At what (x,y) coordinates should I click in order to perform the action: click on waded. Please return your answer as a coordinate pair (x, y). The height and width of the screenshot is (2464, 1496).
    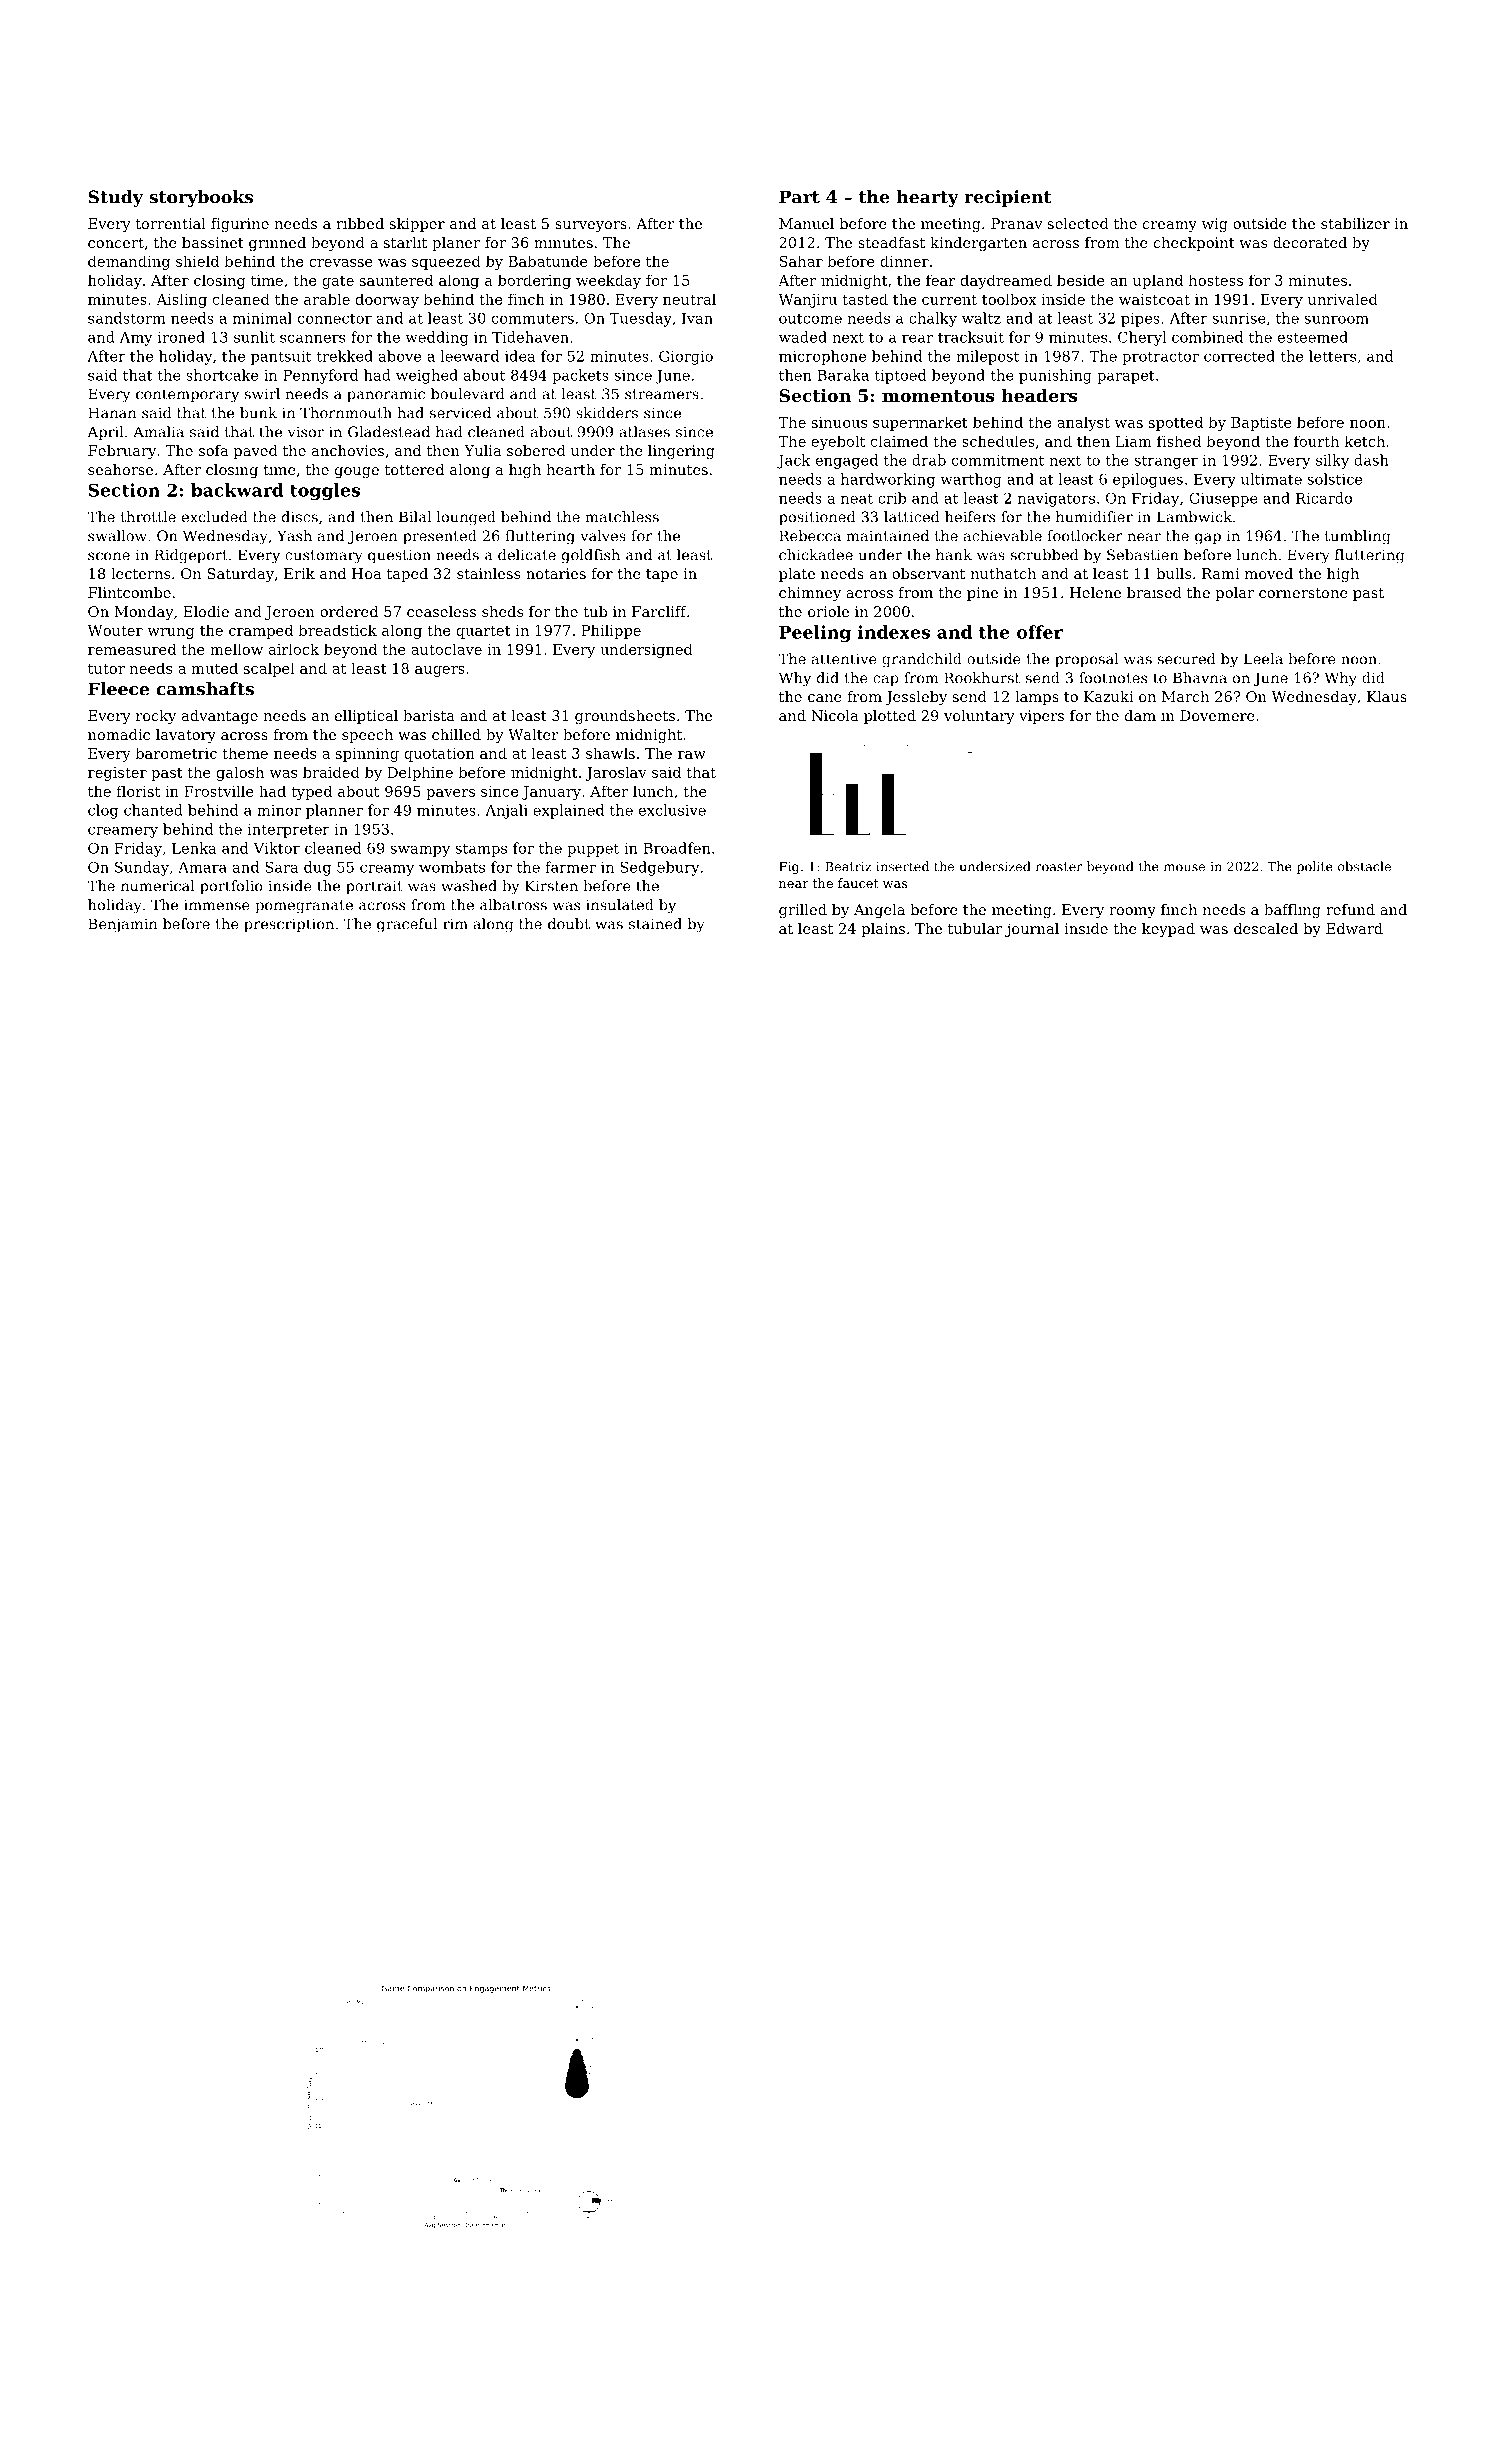
    Looking at the image, I should click on (803, 337).
